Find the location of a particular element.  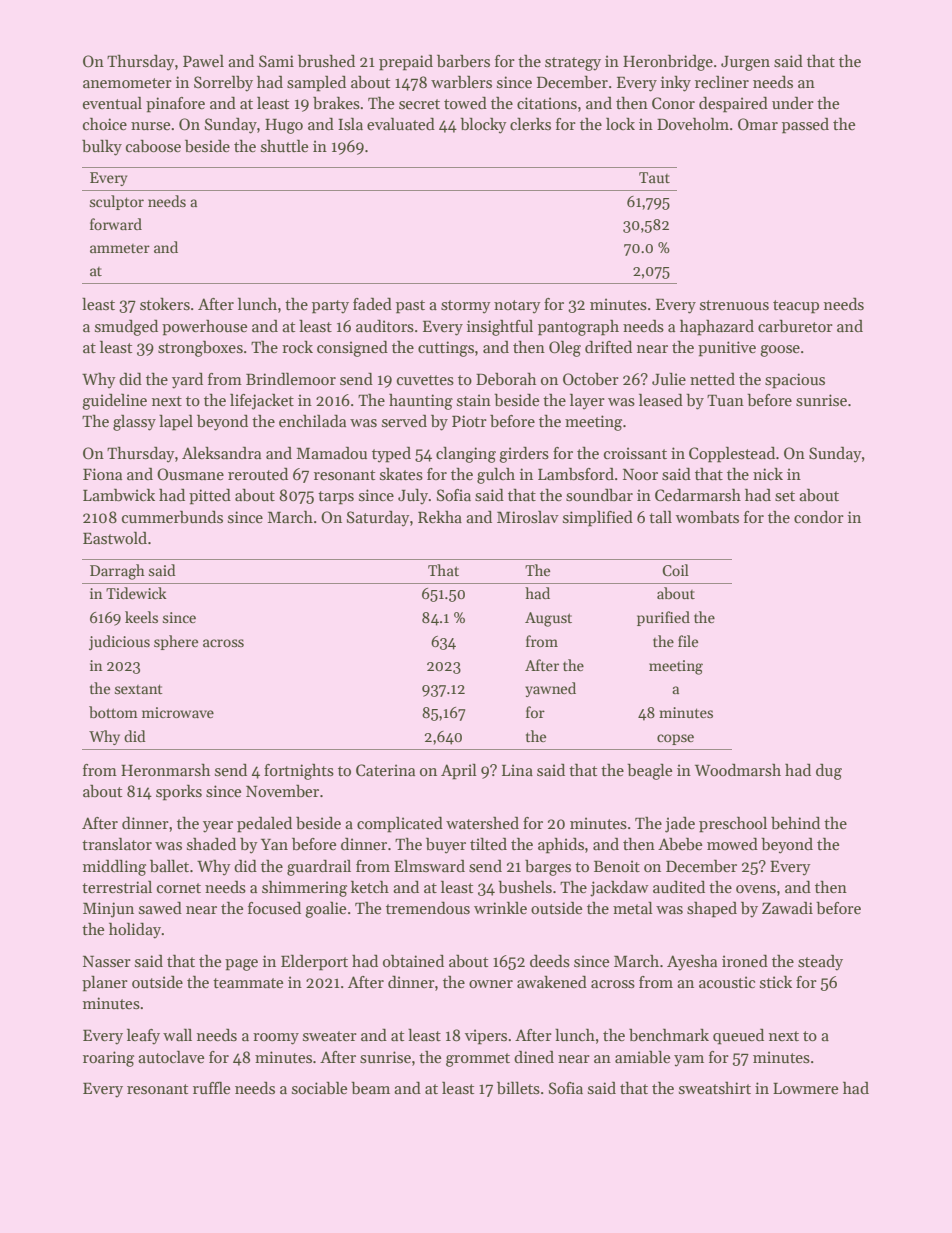

pedaled is located at coordinates (264, 824).
